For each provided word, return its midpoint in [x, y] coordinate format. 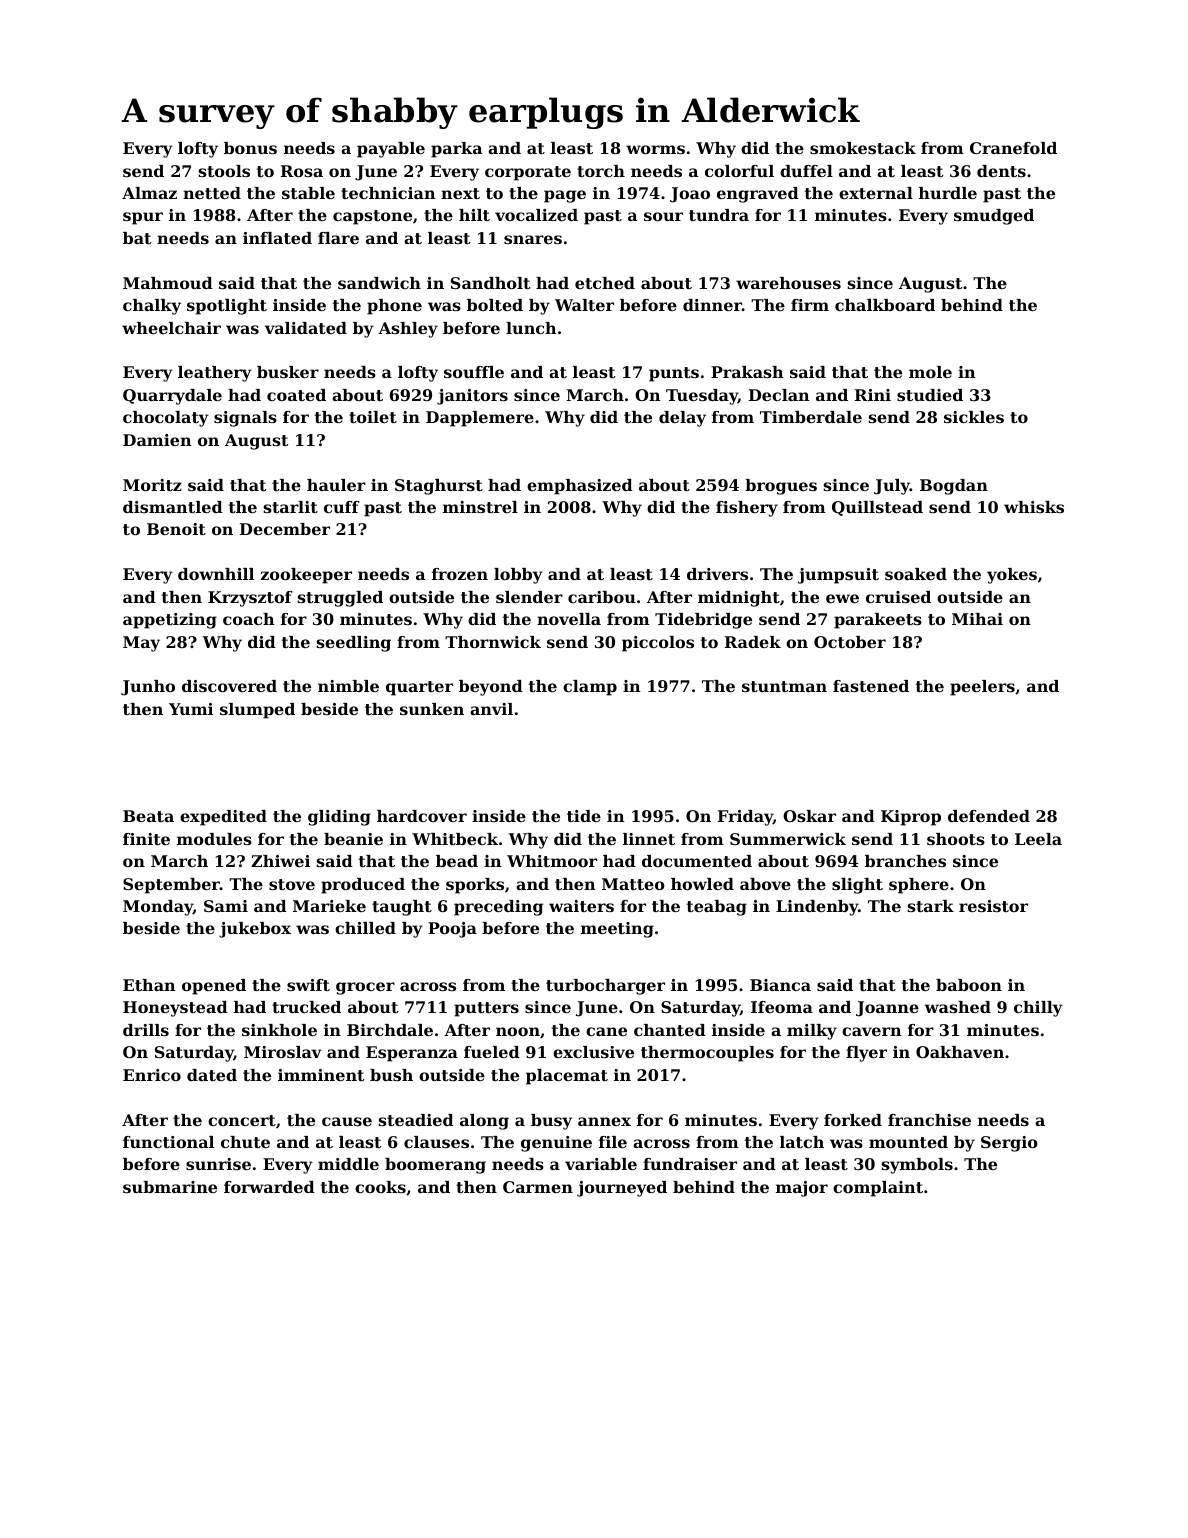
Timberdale [811, 417]
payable [391, 150]
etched [605, 283]
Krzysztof [250, 599]
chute [245, 1142]
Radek [753, 642]
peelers [982, 688]
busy [551, 1122]
